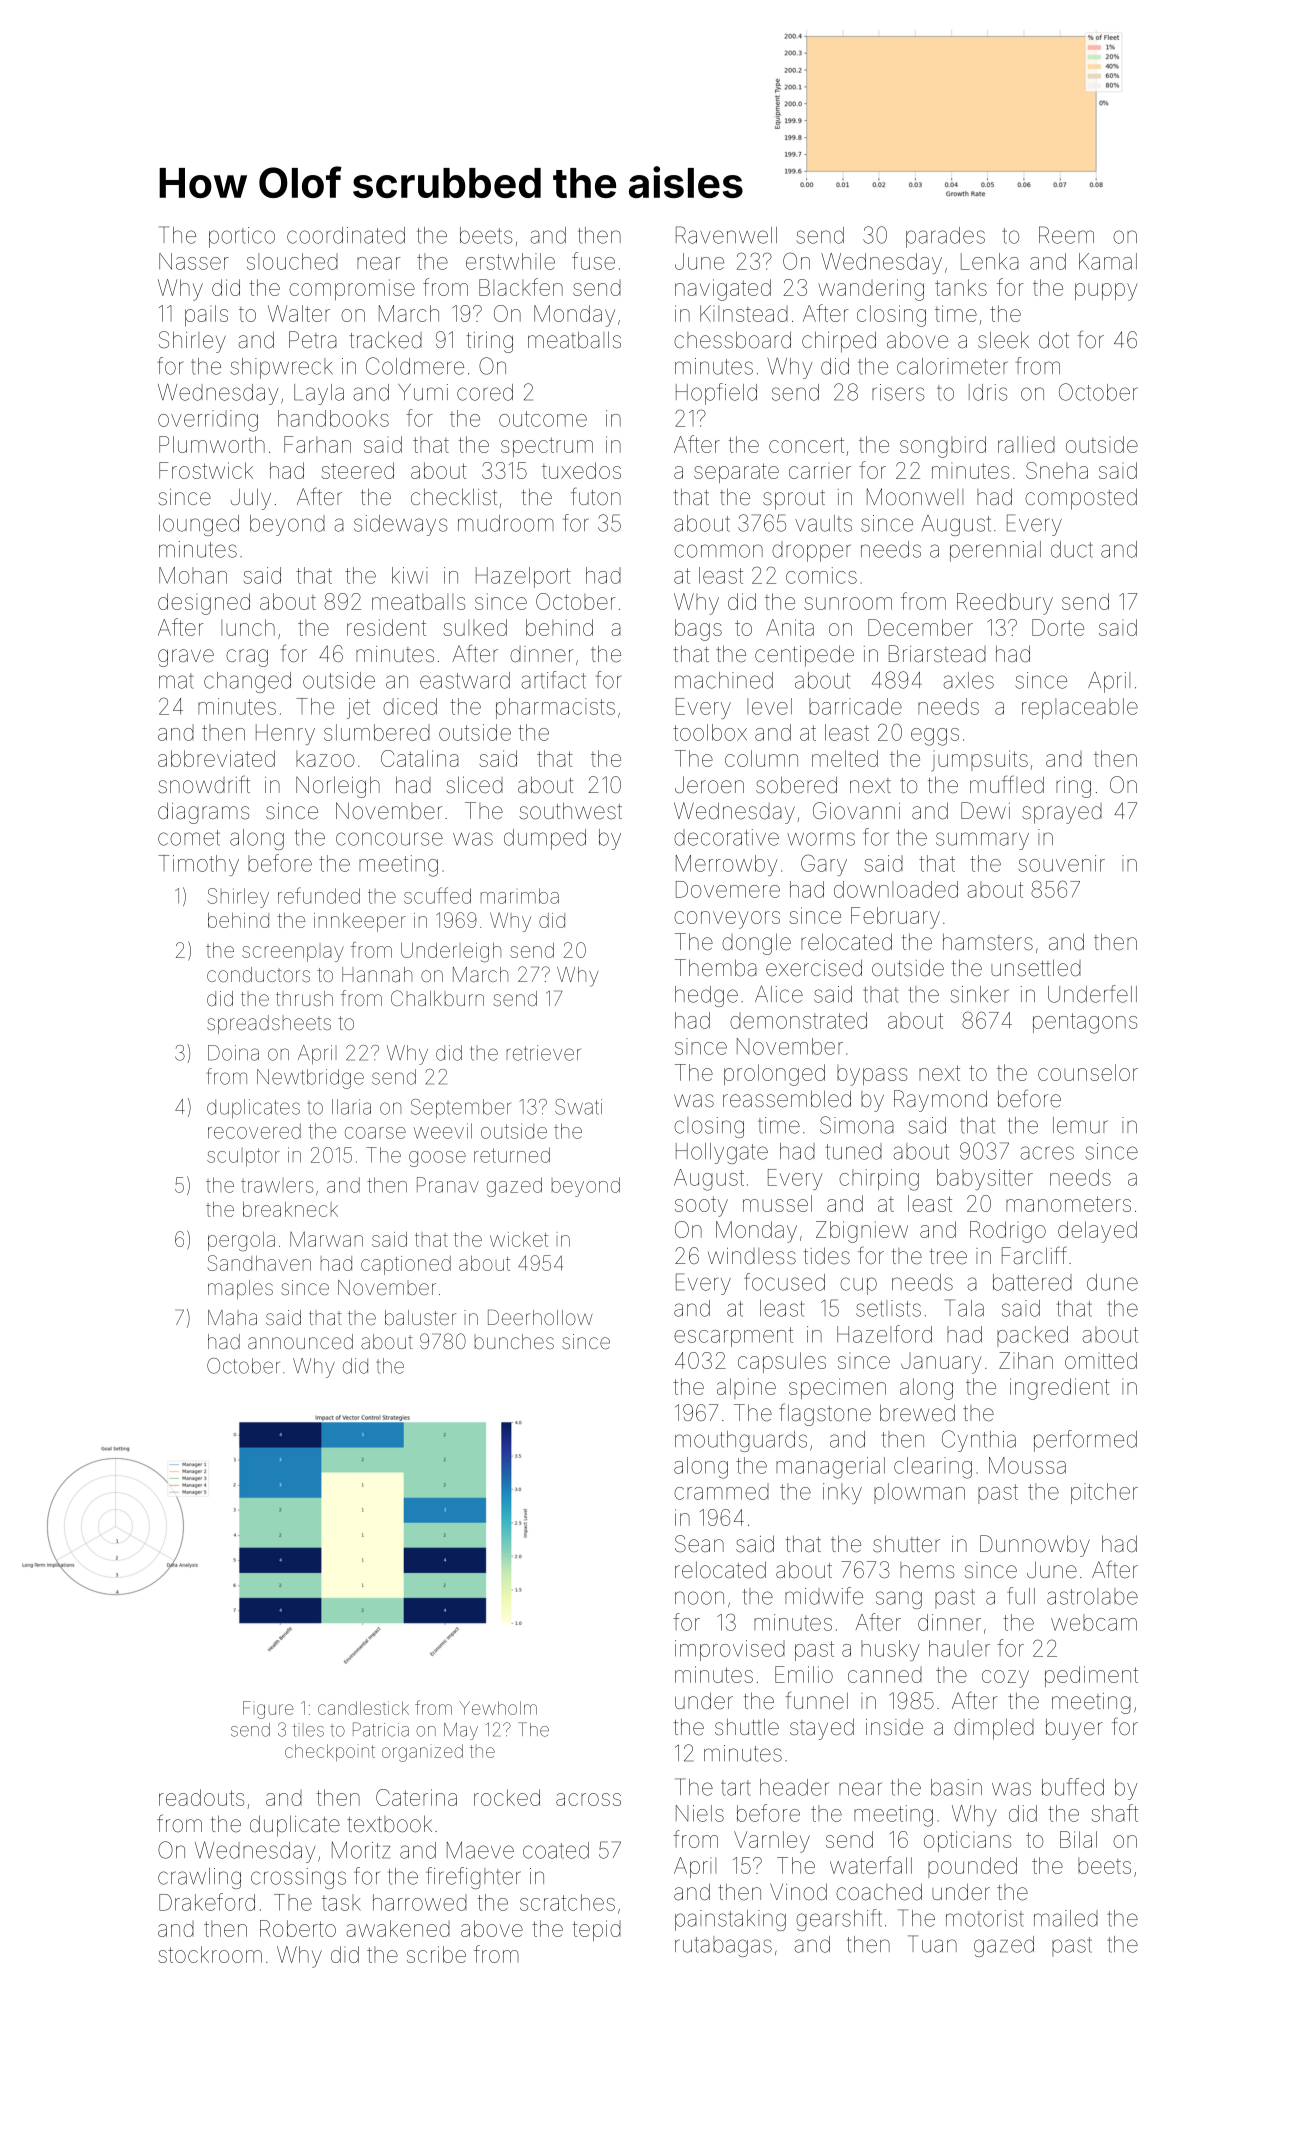 Image resolution: width=1296 pixels, height=2134 pixels. Describe the element at coordinates (232, 1317) in the screenshot. I see `Maha` at that location.
